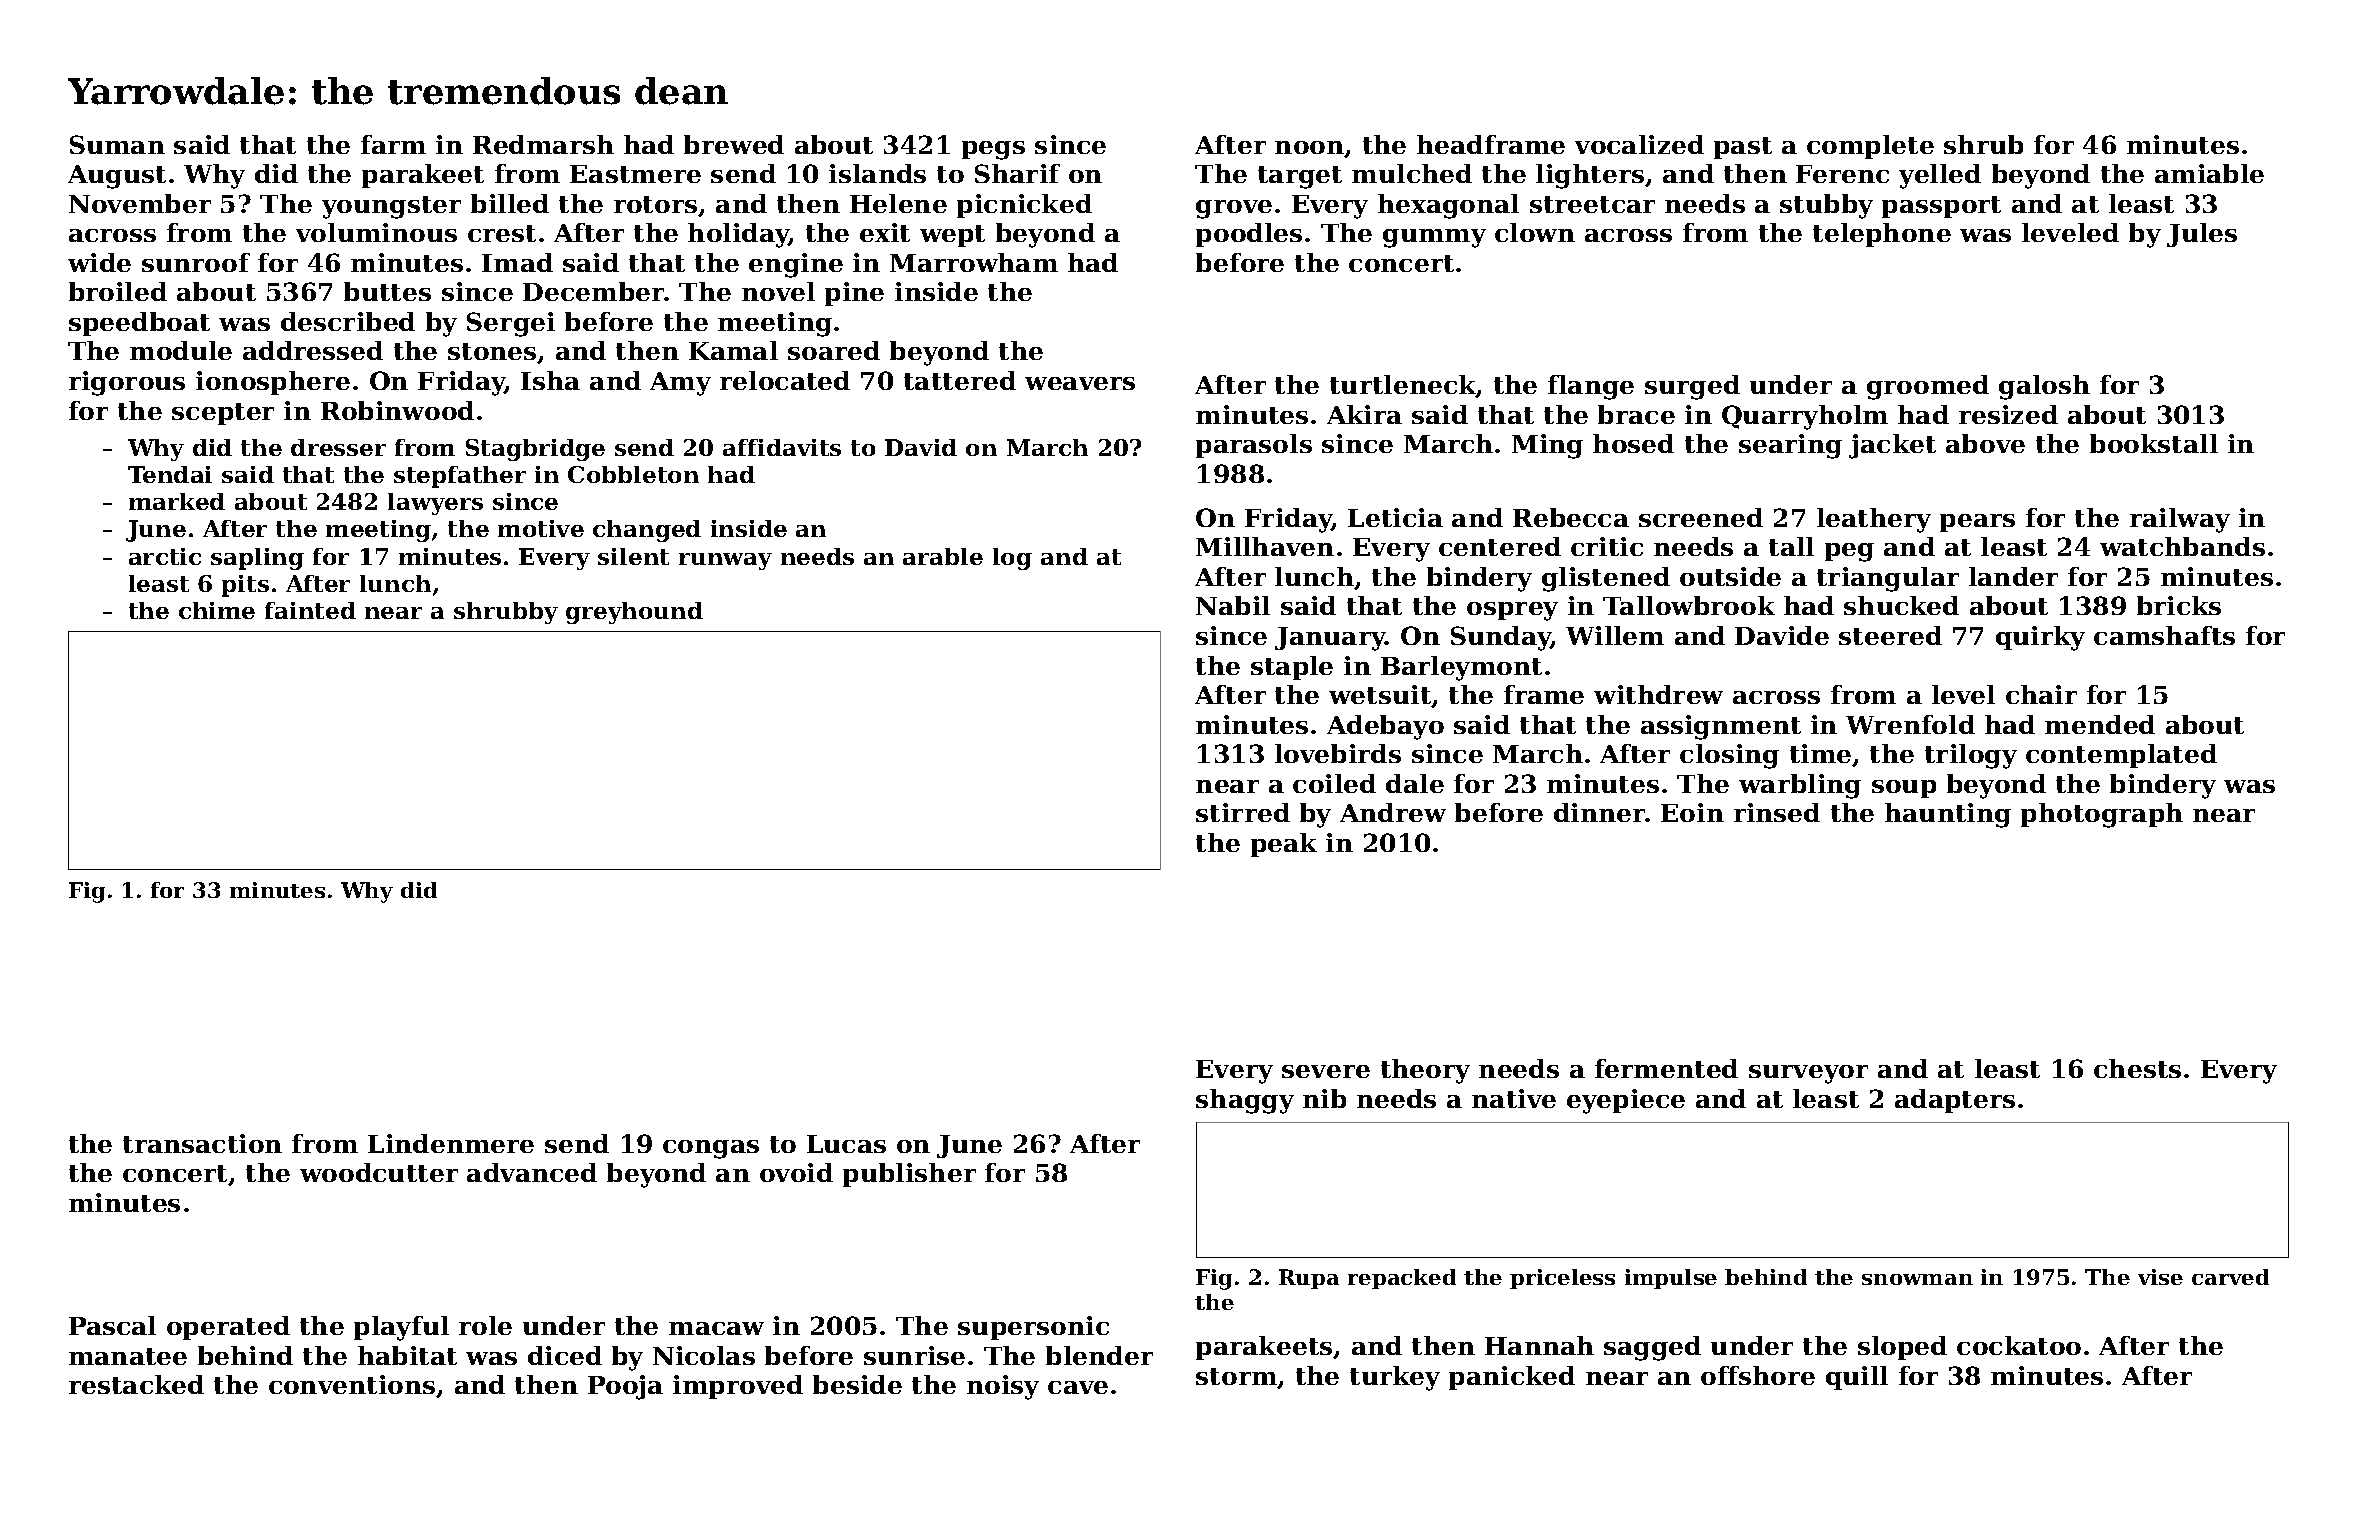 This image has height=1525, width=2357. I want to click on conventions, so click(352, 1384).
